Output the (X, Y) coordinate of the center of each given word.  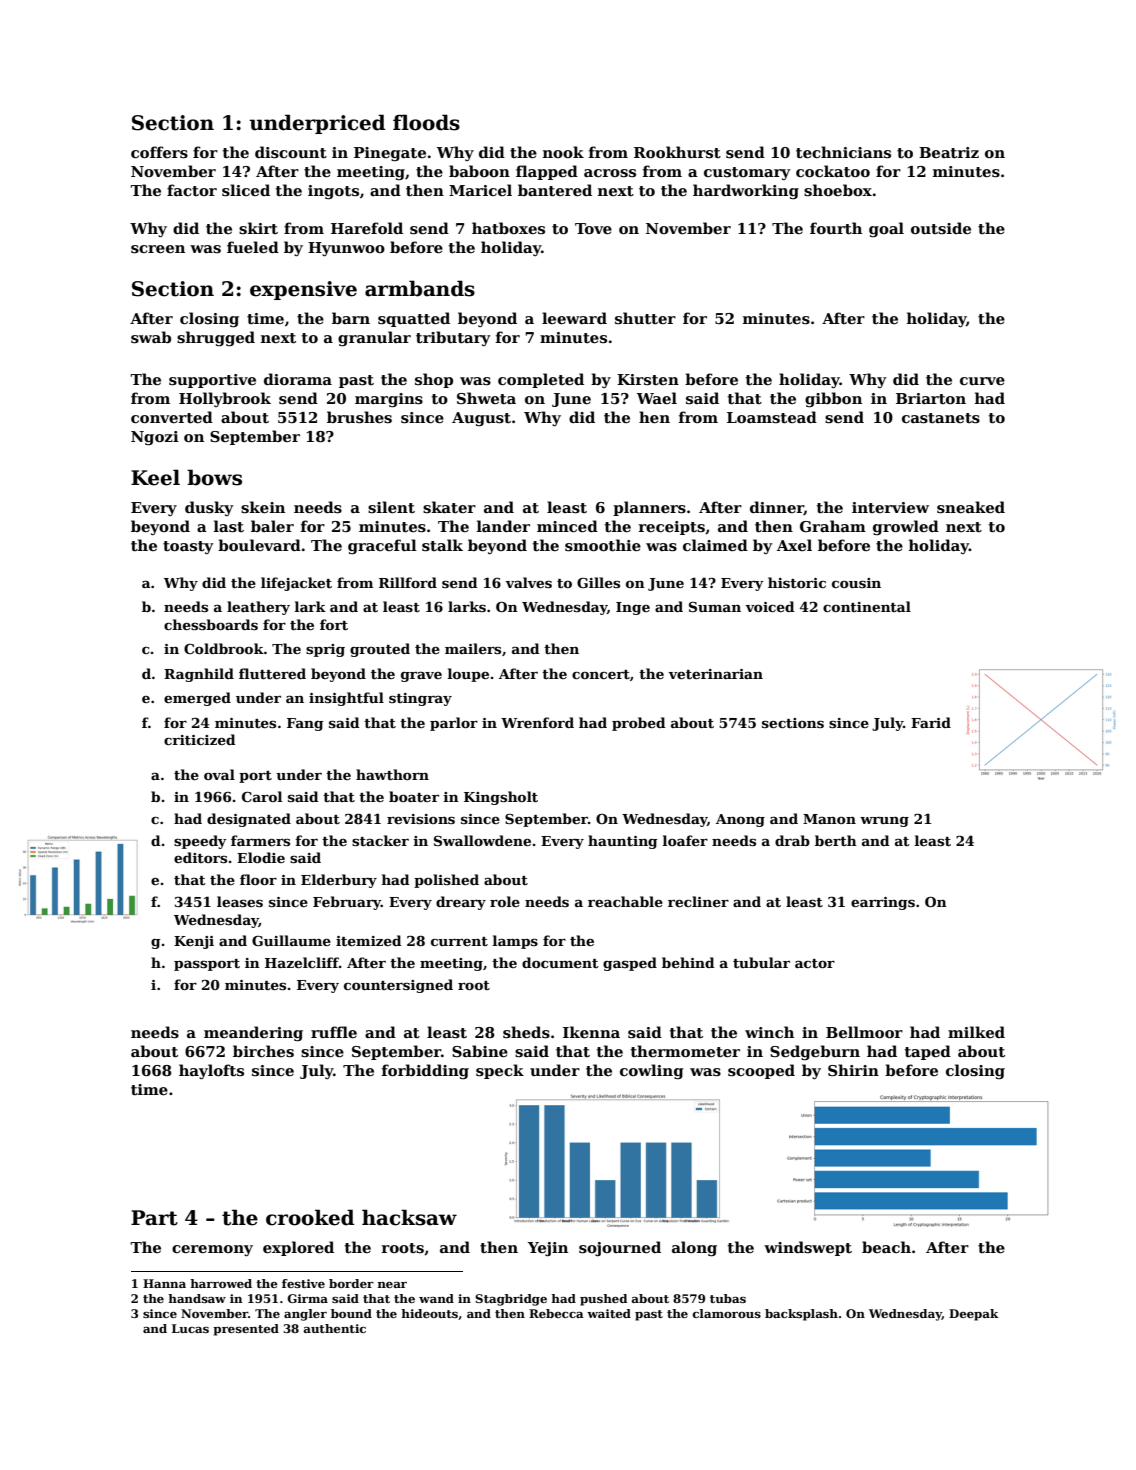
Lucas (190, 1328)
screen (158, 249)
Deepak (974, 1315)
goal (886, 230)
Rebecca (556, 1313)
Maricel (480, 190)
